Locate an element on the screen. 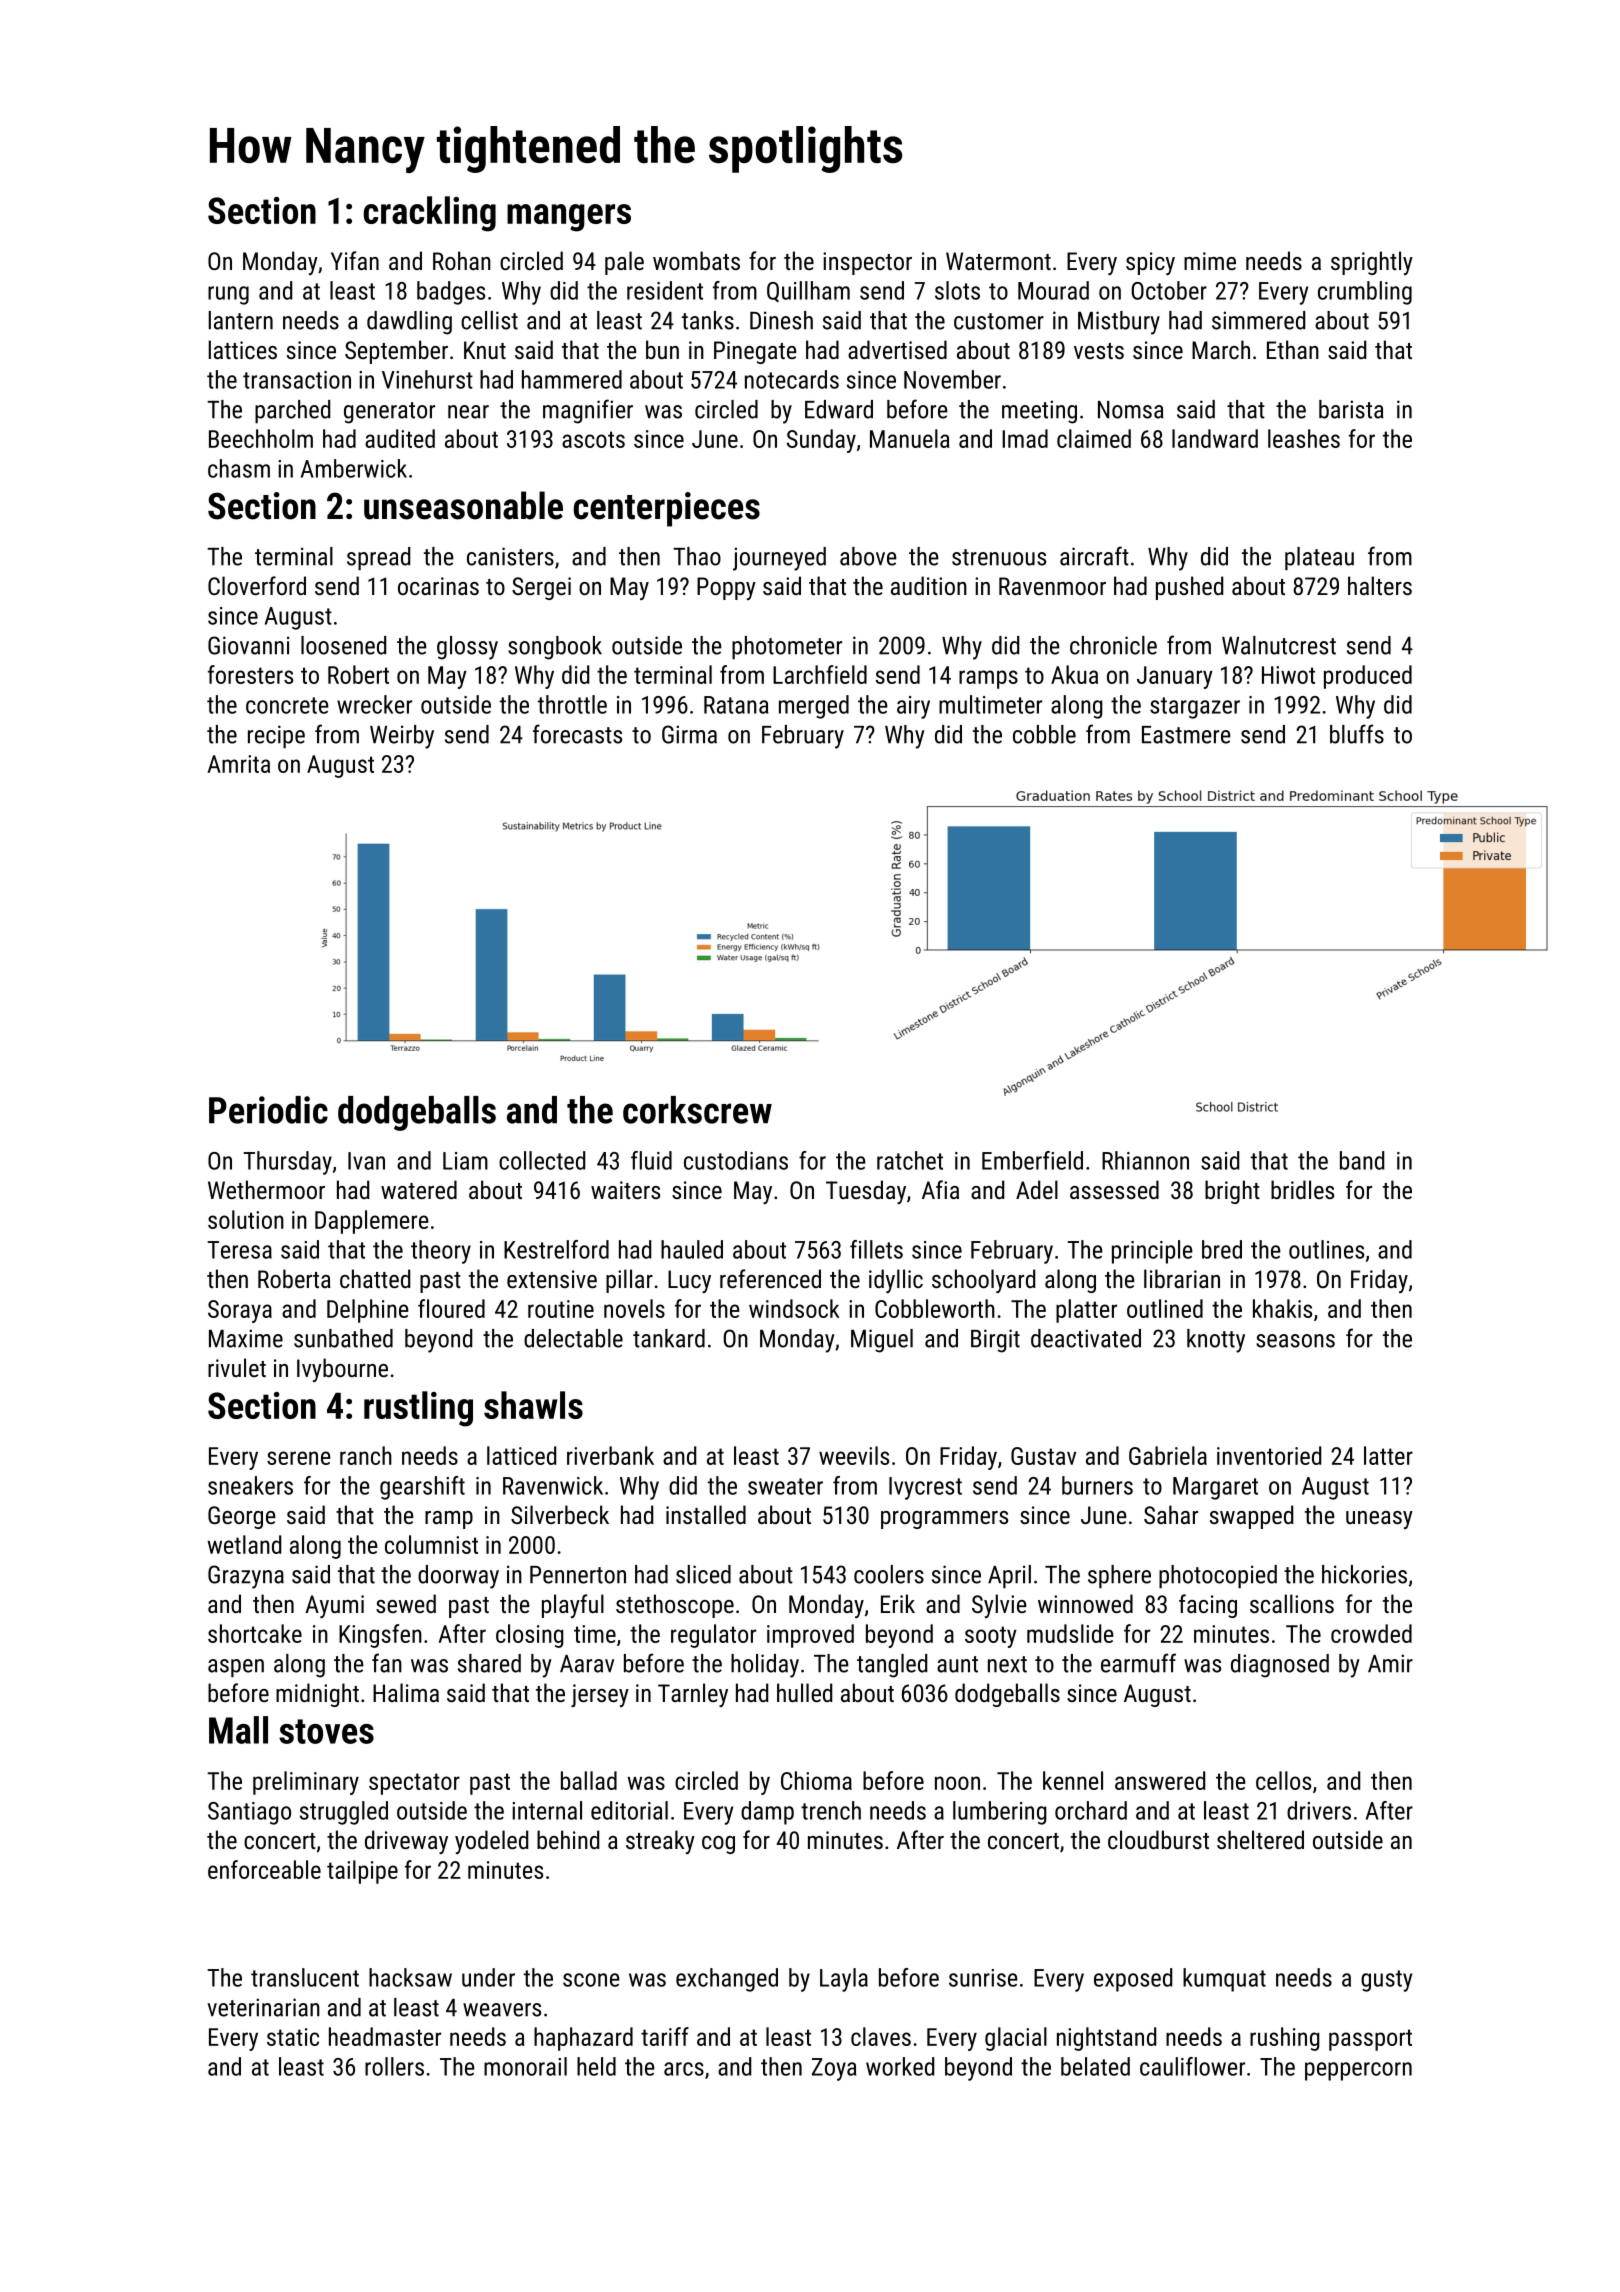 The image size is (1620, 2292). spectator is located at coordinates (414, 1784).
